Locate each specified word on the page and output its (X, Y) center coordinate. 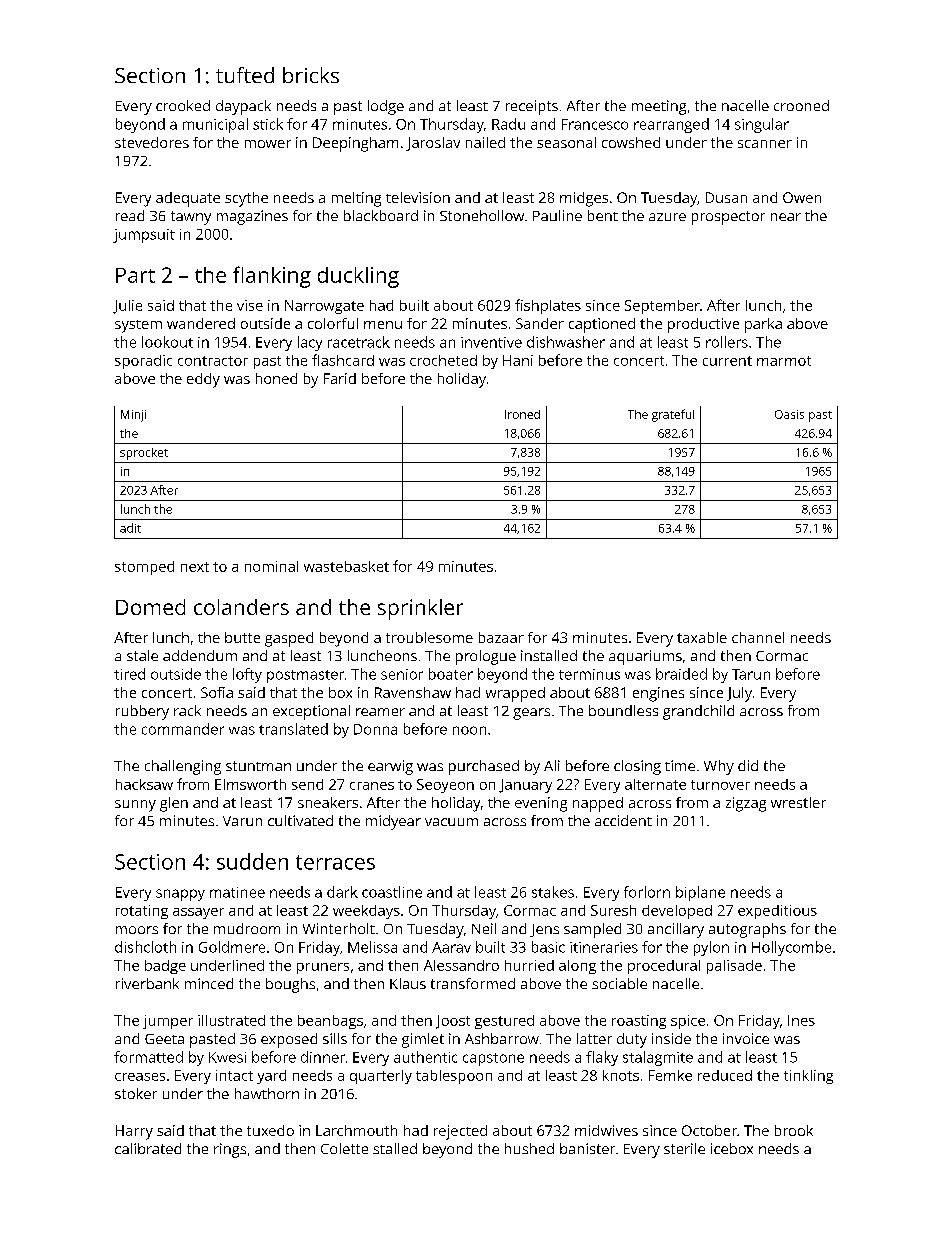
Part (135, 275)
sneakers (328, 802)
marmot (784, 361)
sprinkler (420, 609)
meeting (659, 107)
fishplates (548, 306)
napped (598, 804)
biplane (700, 893)
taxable (702, 637)
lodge (386, 107)
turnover (720, 785)
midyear (393, 822)
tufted (245, 75)
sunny (135, 806)
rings (230, 1150)
